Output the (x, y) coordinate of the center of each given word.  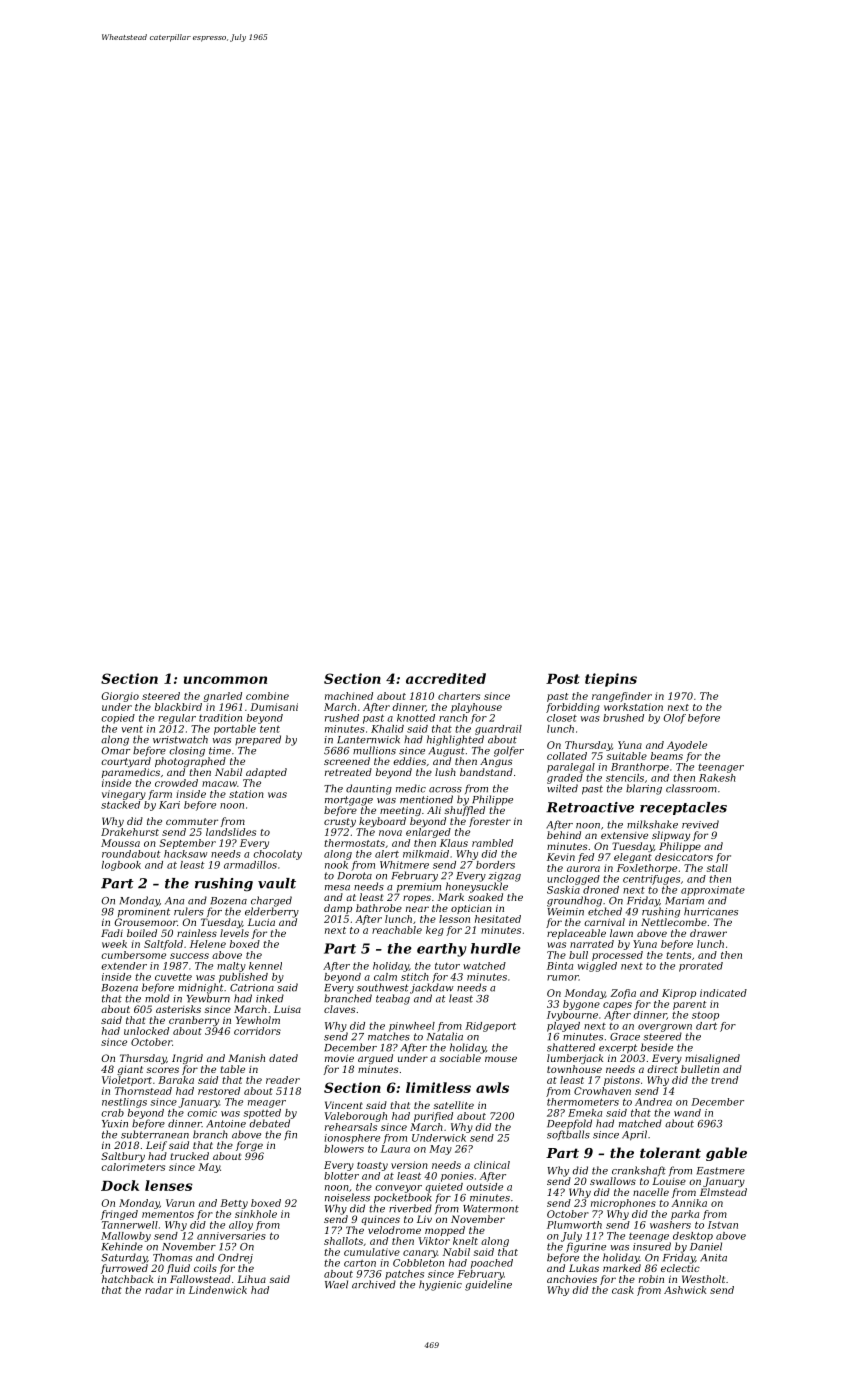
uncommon (225, 680)
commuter (192, 821)
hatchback (127, 1279)
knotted (416, 718)
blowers (344, 1149)
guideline (488, 1285)
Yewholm (258, 1020)
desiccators (684, 857)
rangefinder (622, 697)
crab (112, 1113)
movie (339, 1058)
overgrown (665, 1028)
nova (390, 833)
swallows (613, 1181)
